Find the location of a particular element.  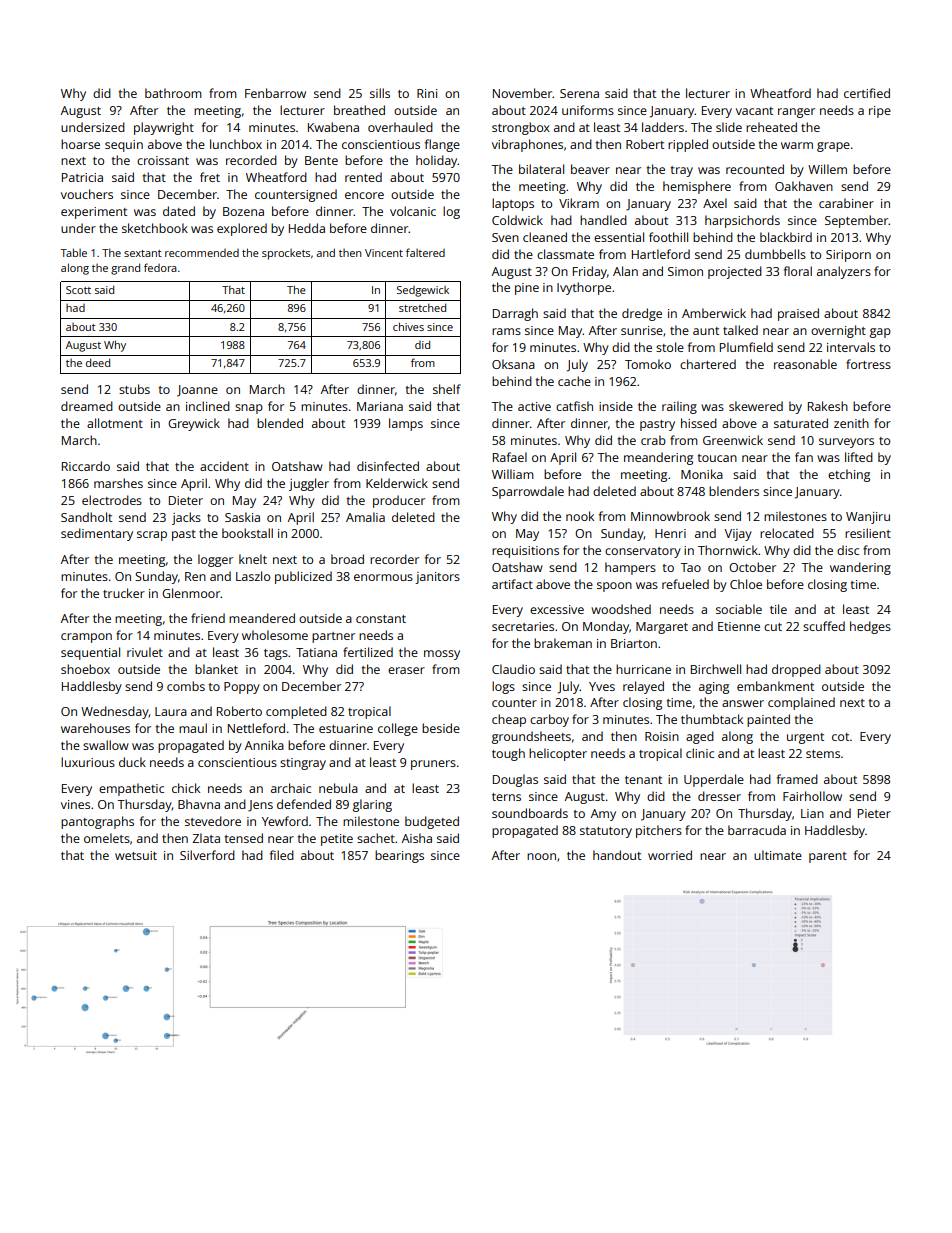

statutory is located at coordinates (606, 832).
